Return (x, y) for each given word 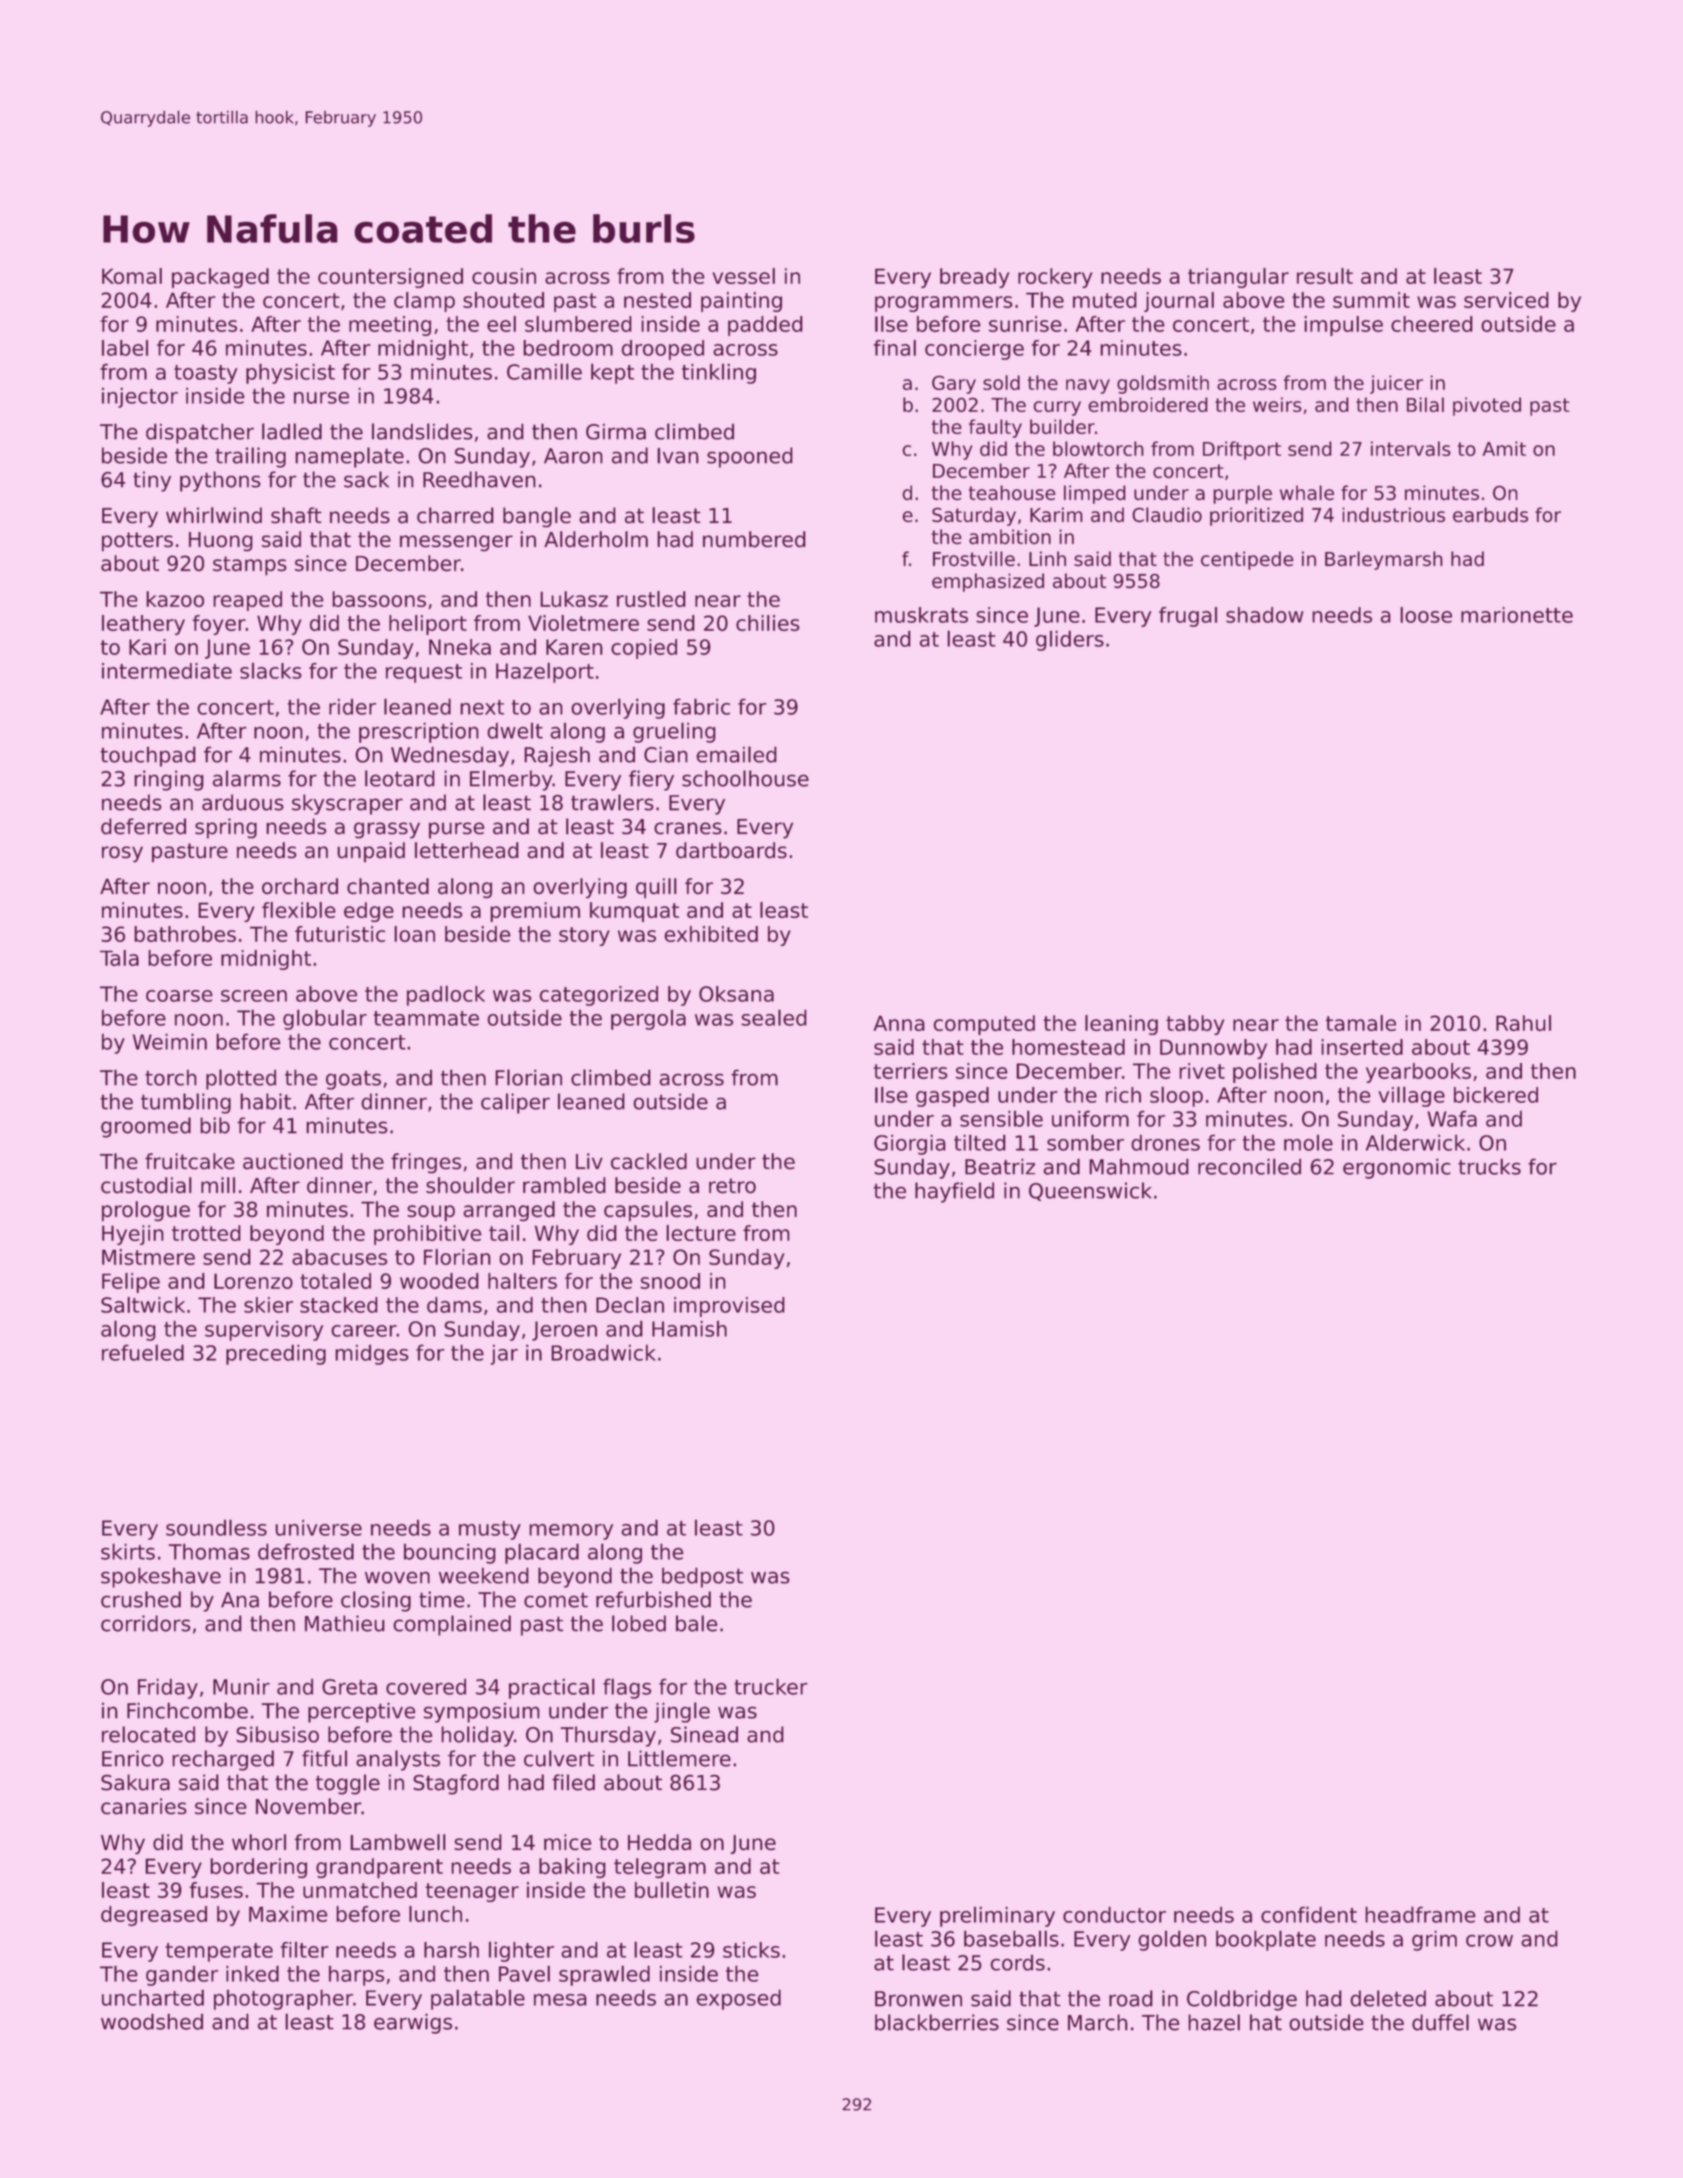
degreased (154, 1916)
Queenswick (1090, 1191)
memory (571, 1532)
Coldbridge (1242, 2000)
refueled (143, 1352)
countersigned (390, 278)
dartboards (731, 850)
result (1325, 276)
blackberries (937, 2022)
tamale (1361, 1023)
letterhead (467, 850)
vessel (743, 276)
